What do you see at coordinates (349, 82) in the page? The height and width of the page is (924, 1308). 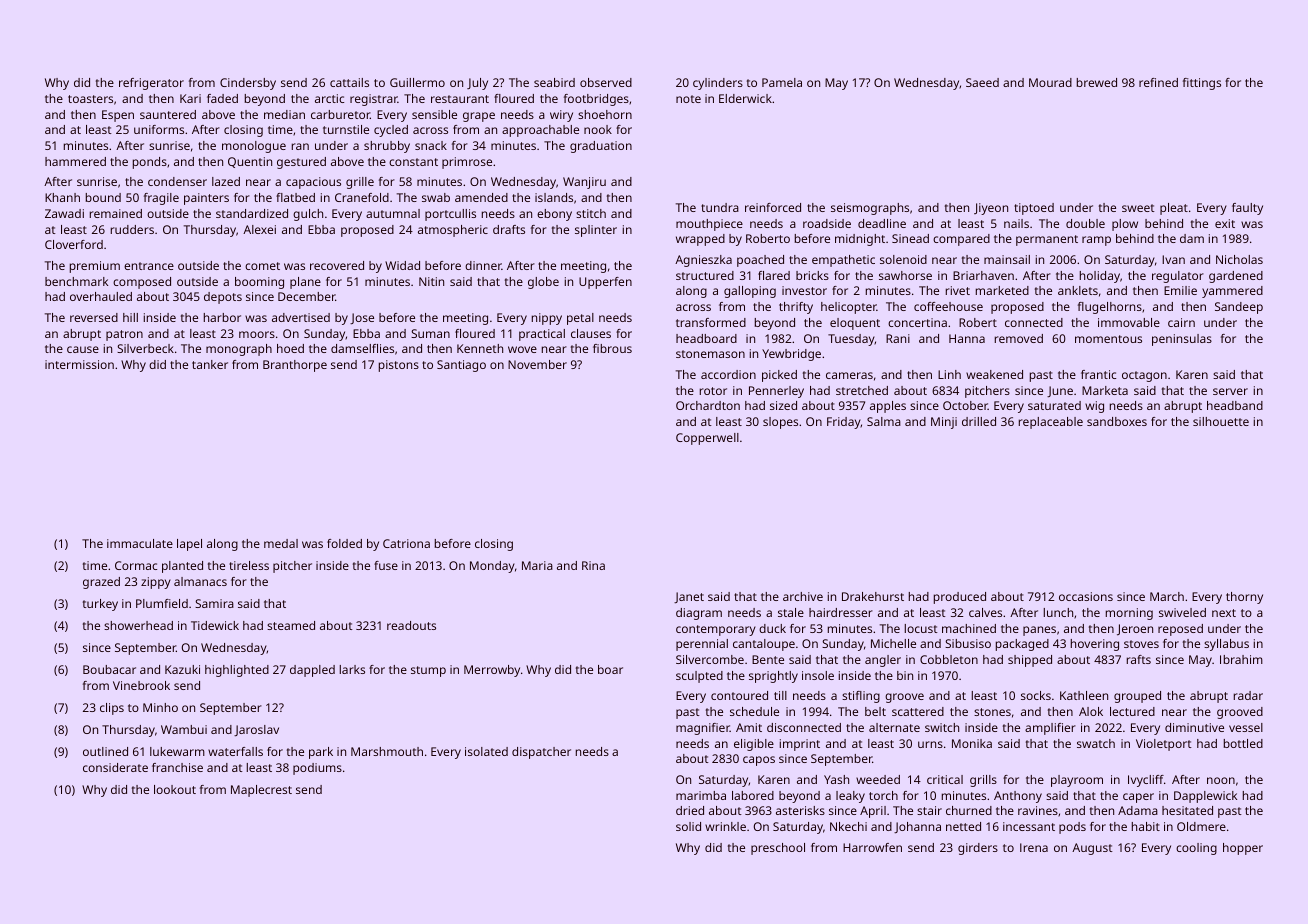 I see `cattails` at bounding box center [349, 82].
